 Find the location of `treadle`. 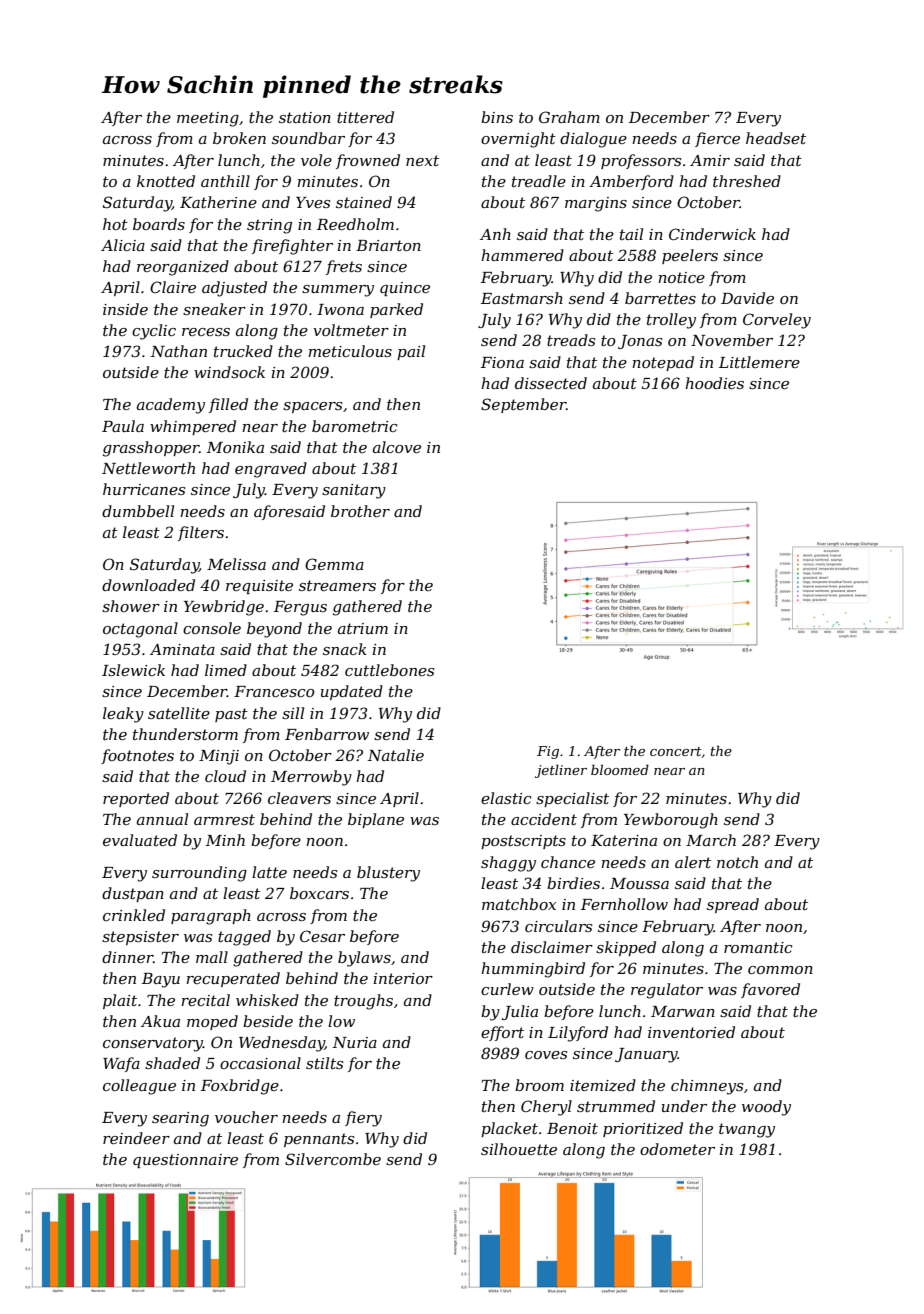

treadle is located at coordinates (539, 181).
